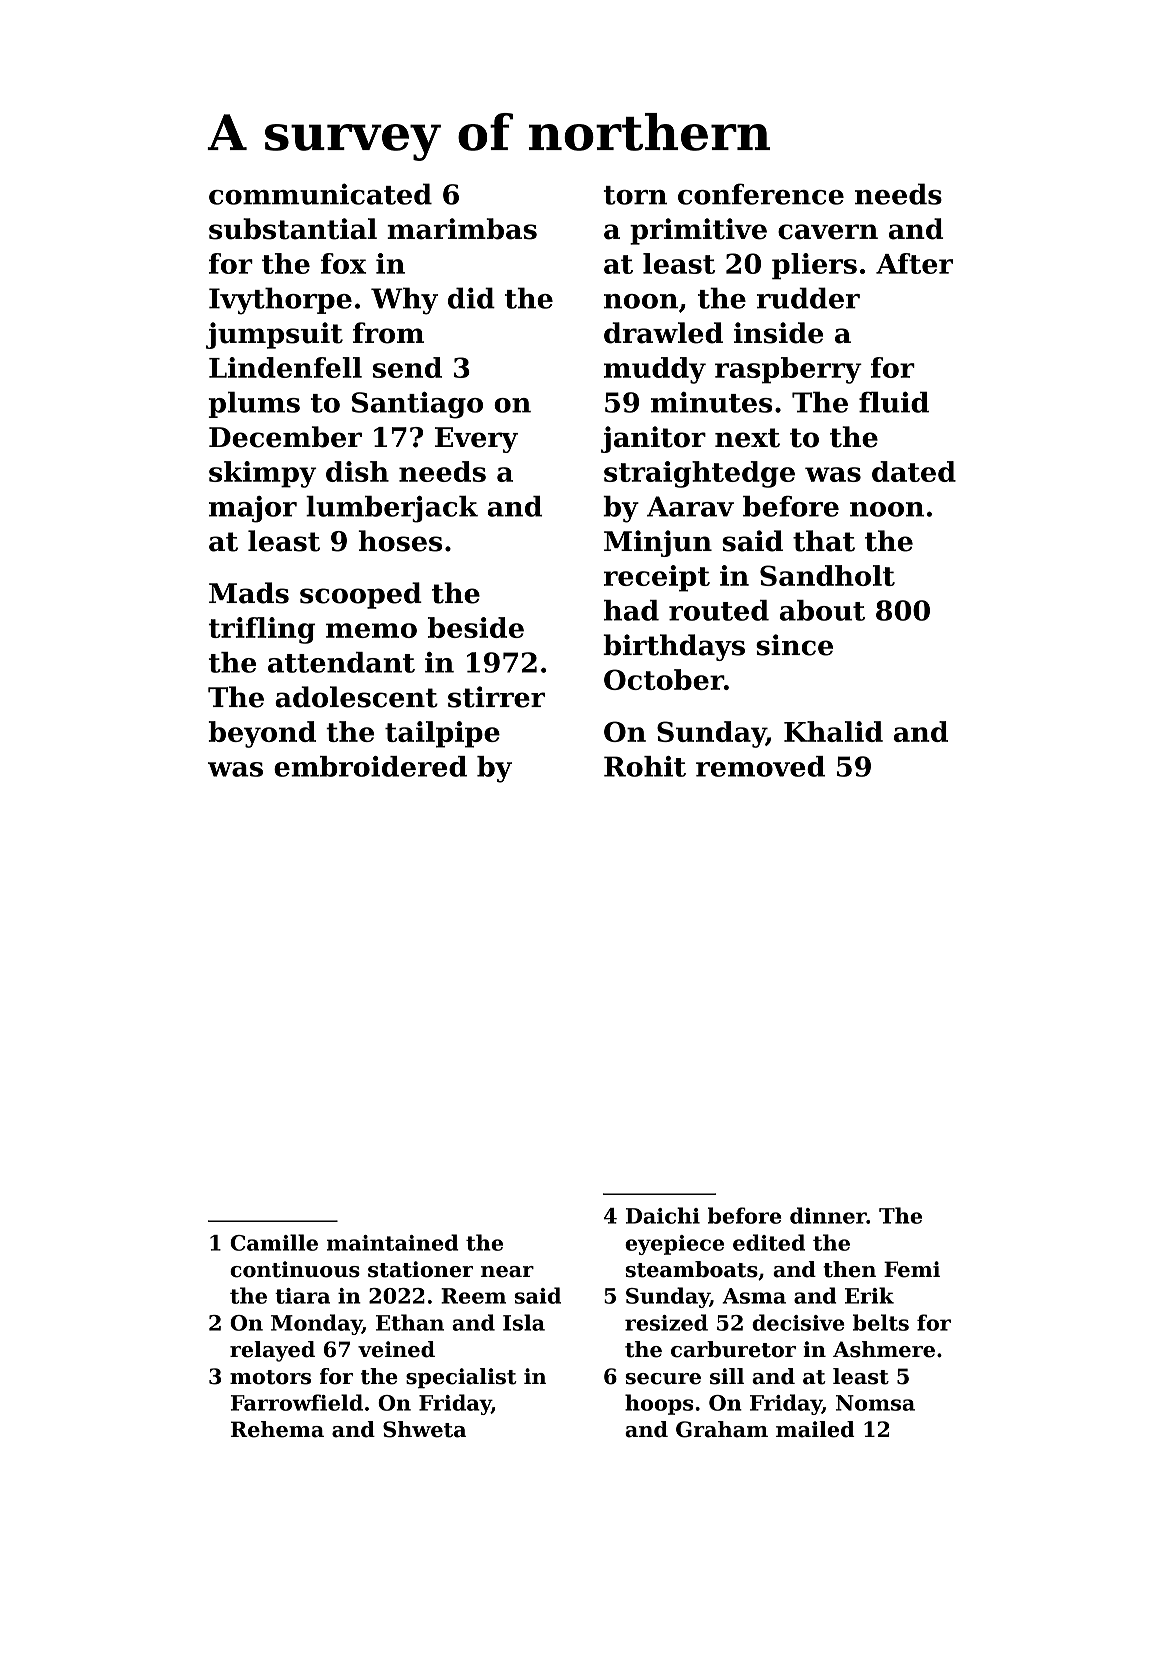 The height and width of the image is (1654, 1165). I want to click on Khalid, so click(833, 731).
